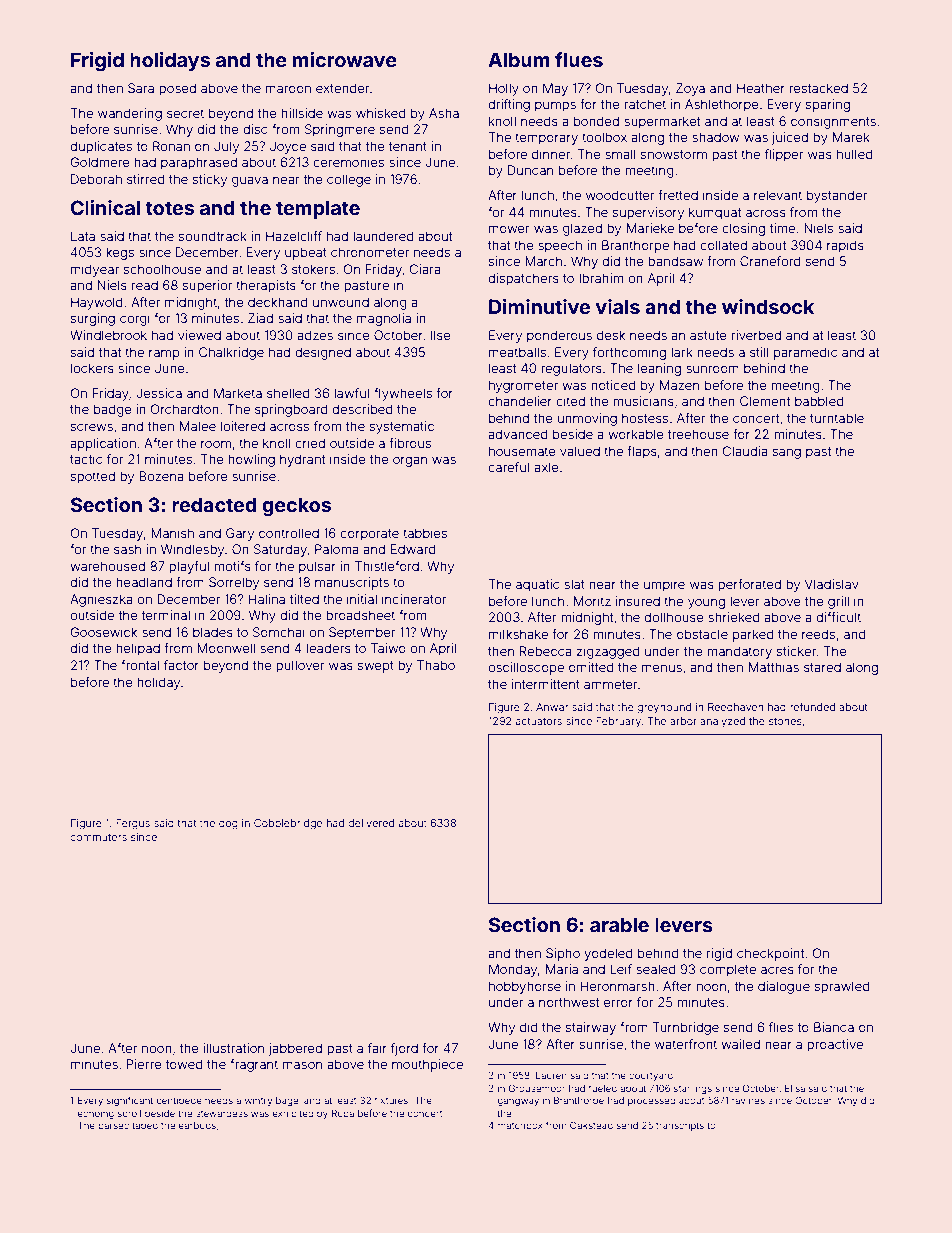  I want to click on posed, so click(177, 89).
